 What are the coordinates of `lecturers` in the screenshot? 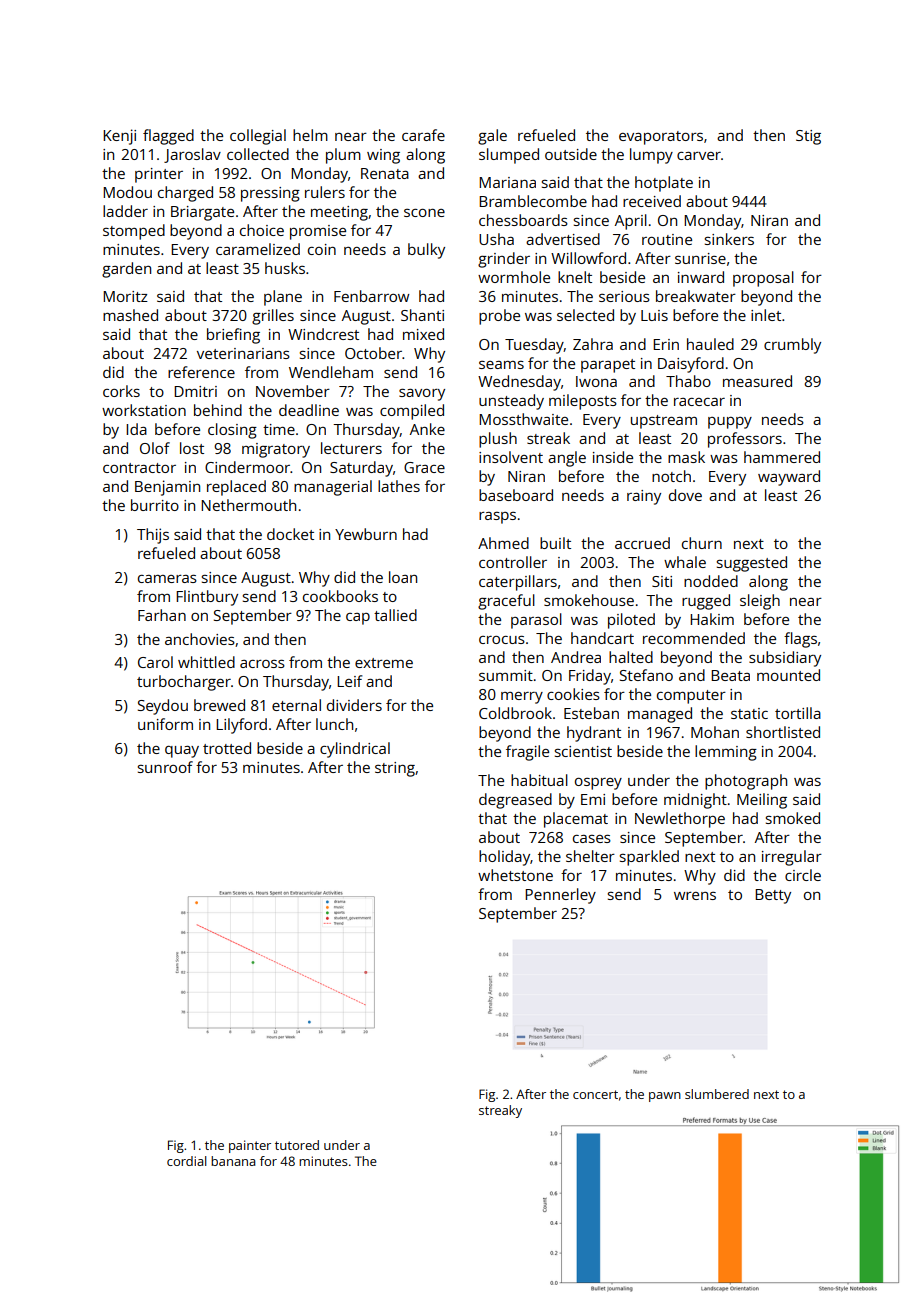 It's located at (351, 448).
